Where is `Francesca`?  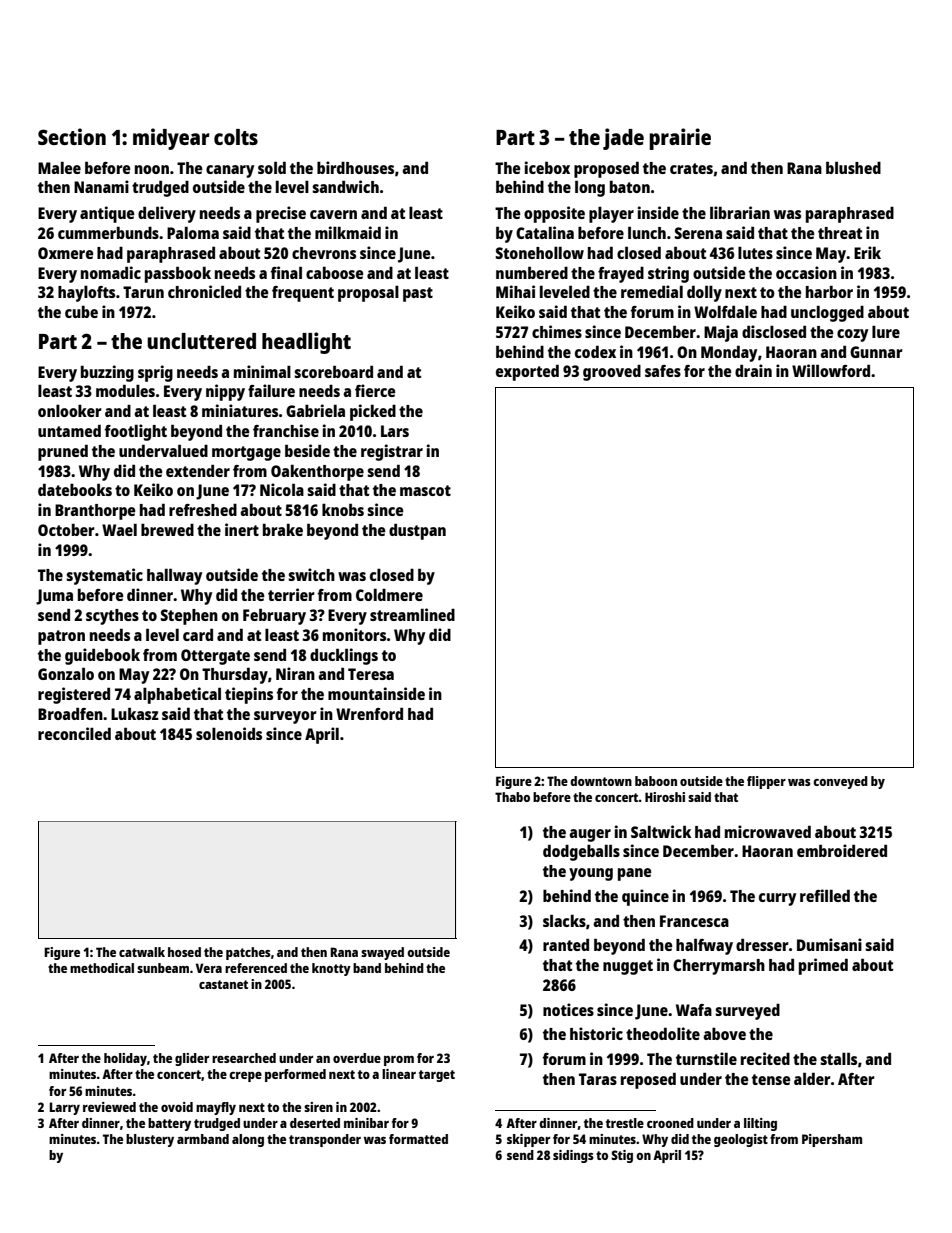 Francesca is located at coordinates (694, 921).
